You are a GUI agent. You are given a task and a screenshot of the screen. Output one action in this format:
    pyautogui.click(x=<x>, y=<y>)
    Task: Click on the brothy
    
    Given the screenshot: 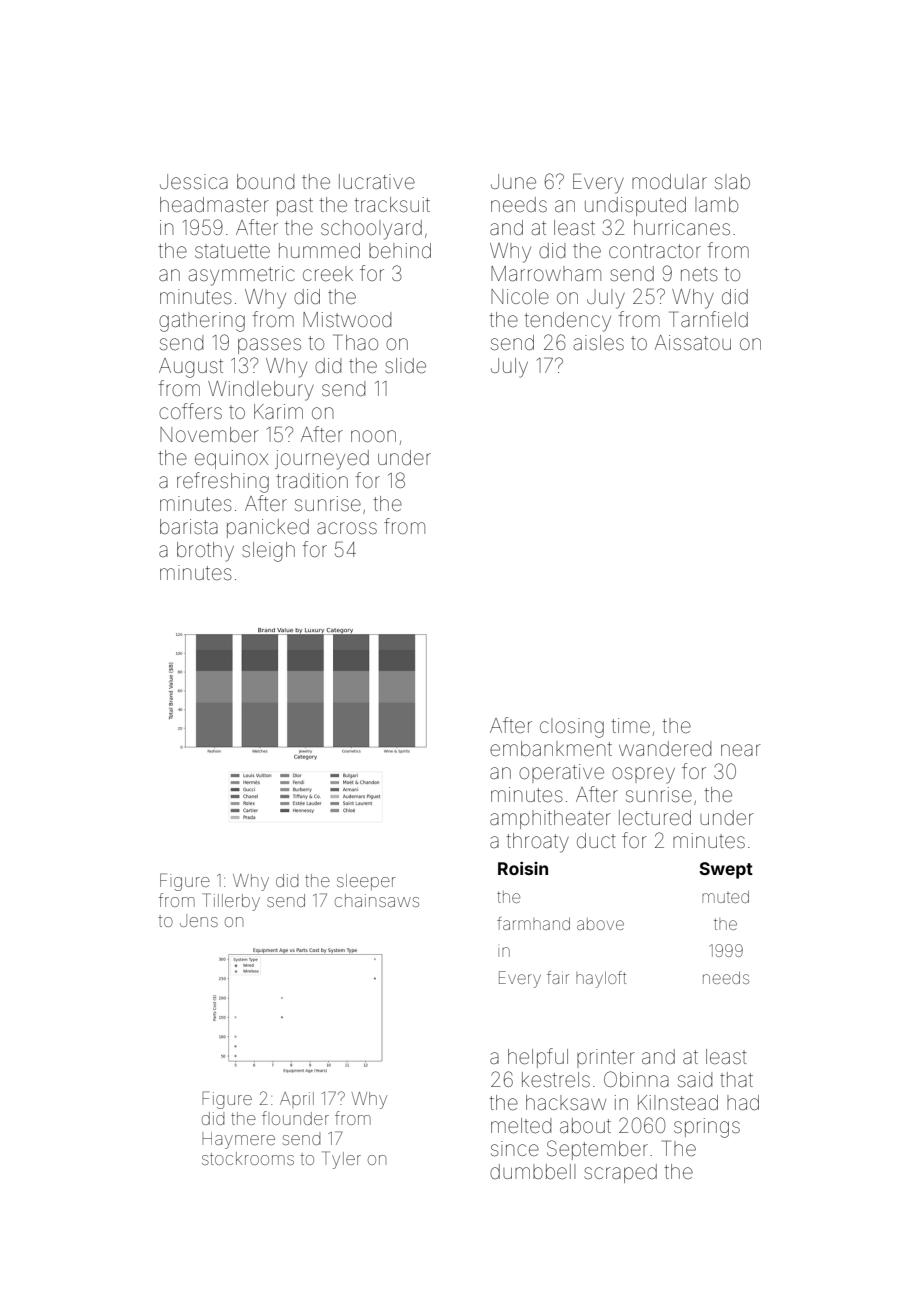 What is the action you would take?
    pyautogui.click(x=205, y=552)
